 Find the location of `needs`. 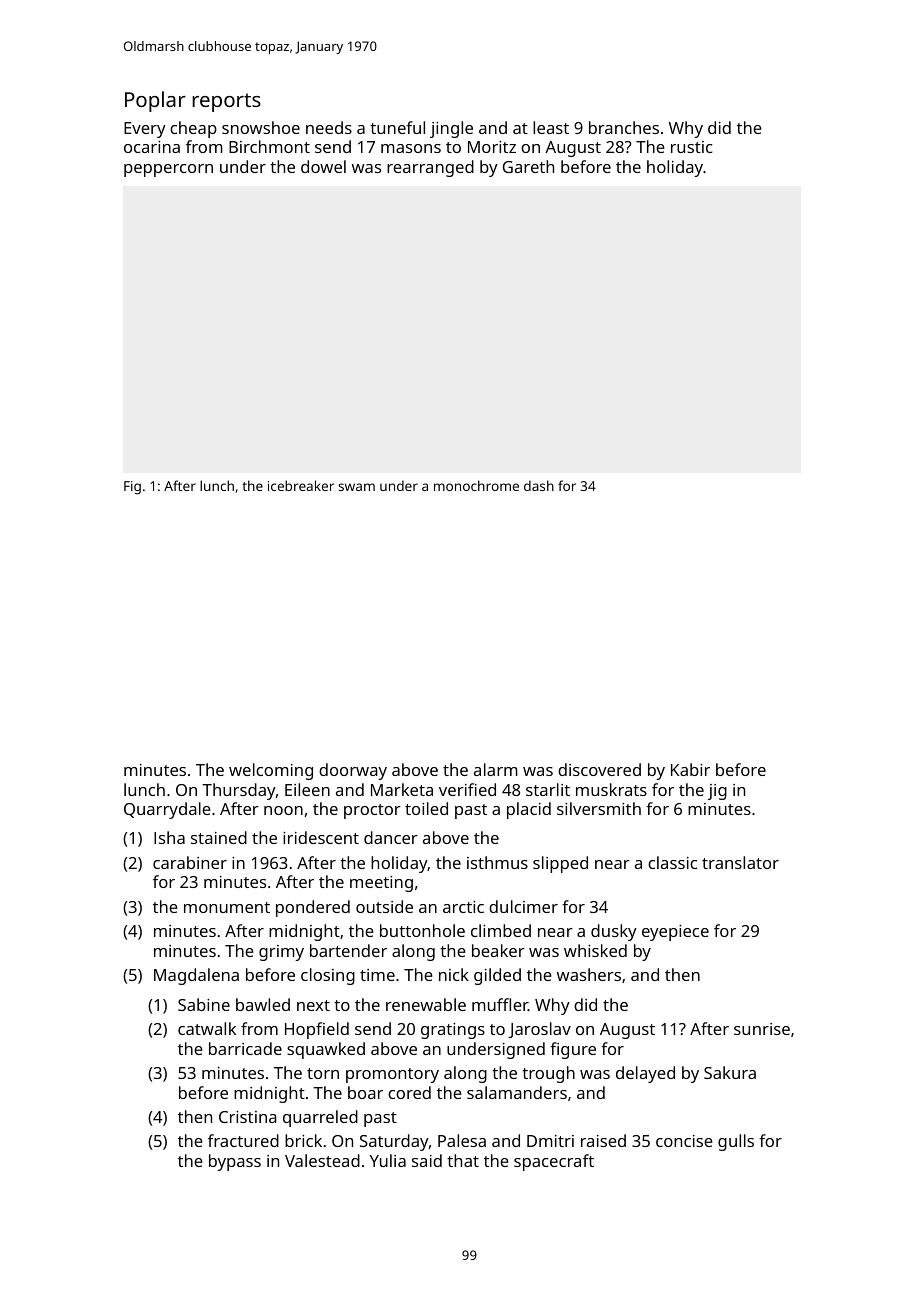

needs is located at coordinates (329, 127).
